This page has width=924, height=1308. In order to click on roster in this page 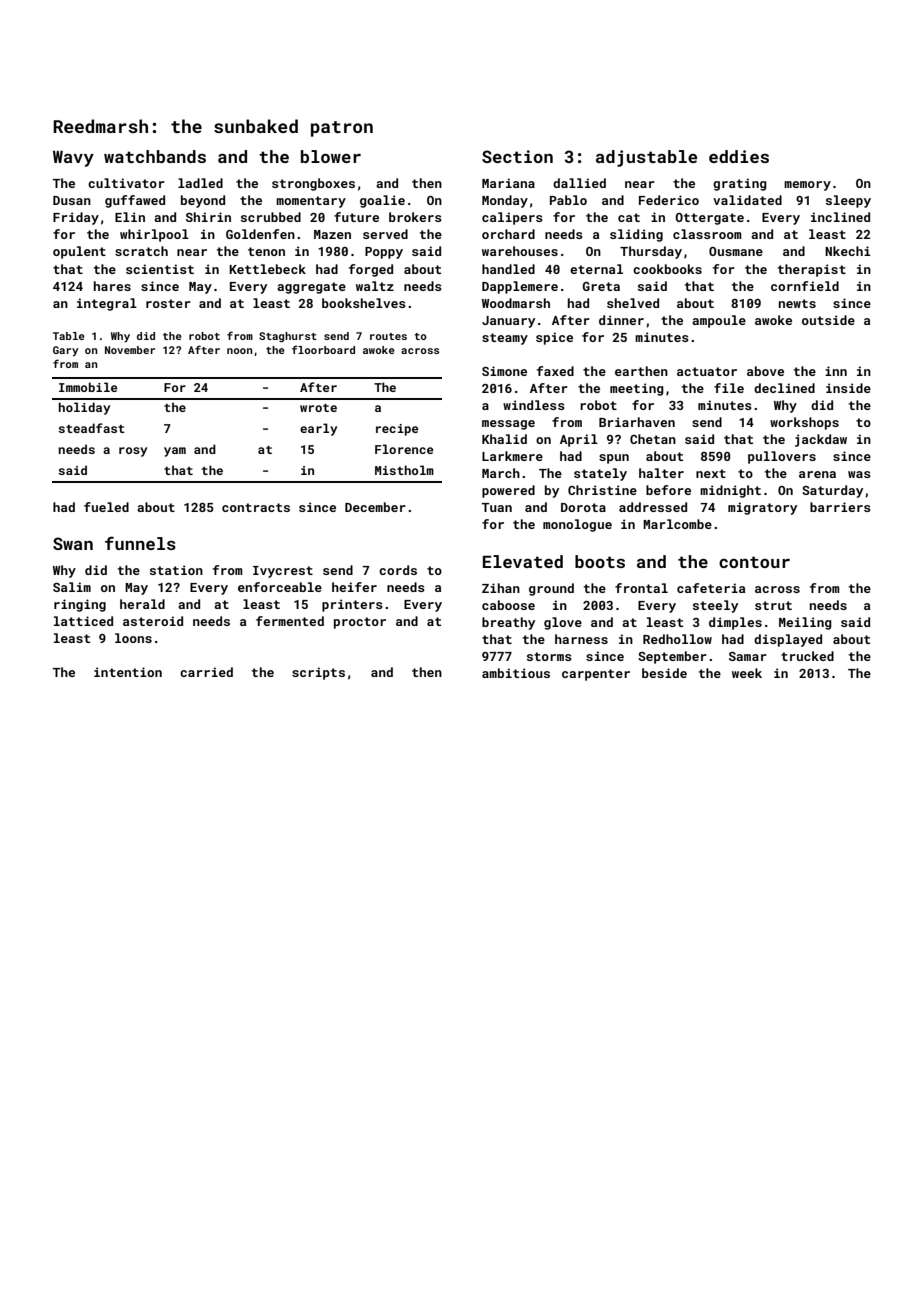, I will do `click(168, 303)`.
